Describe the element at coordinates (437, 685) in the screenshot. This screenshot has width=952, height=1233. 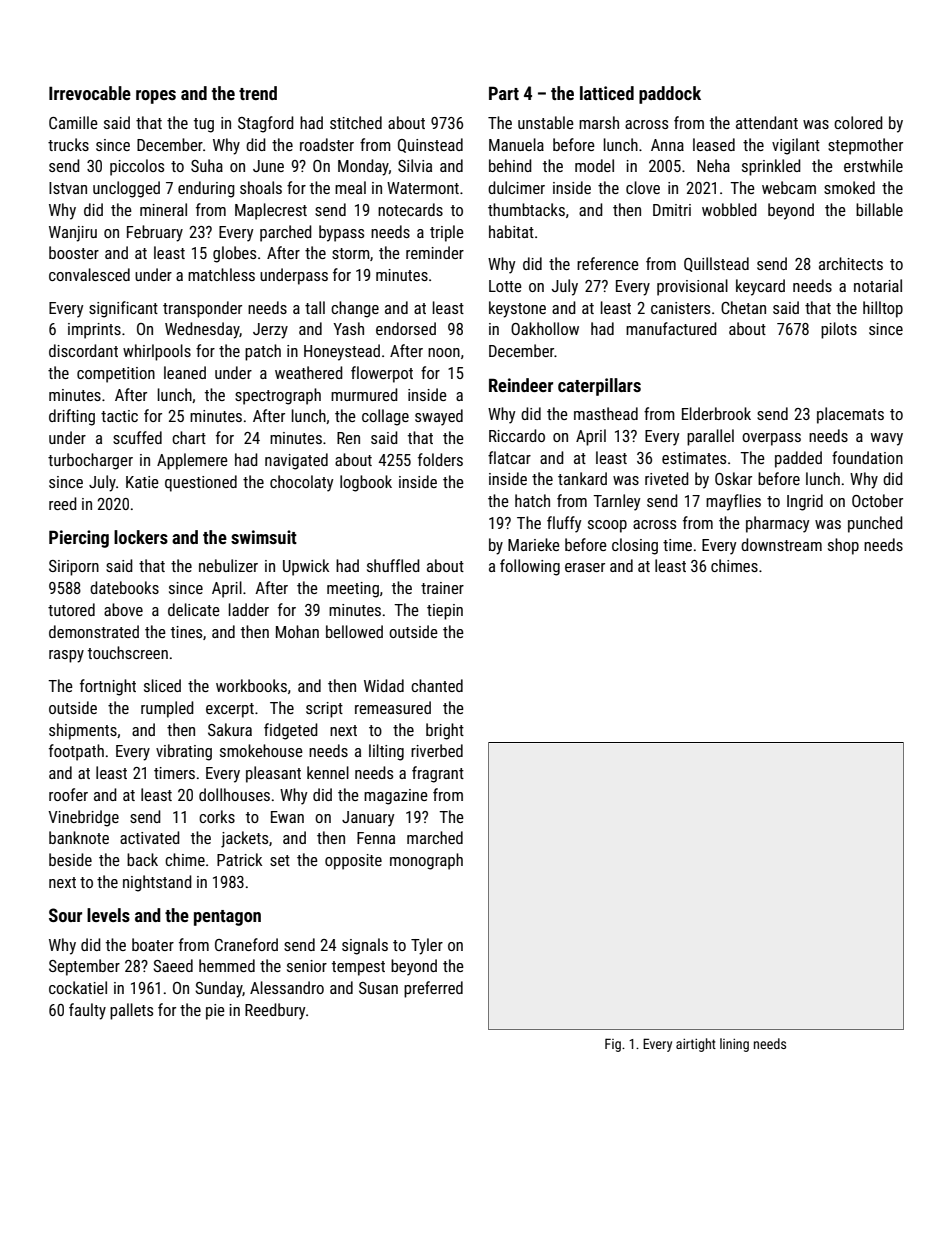
I see `chanted` at that location.
